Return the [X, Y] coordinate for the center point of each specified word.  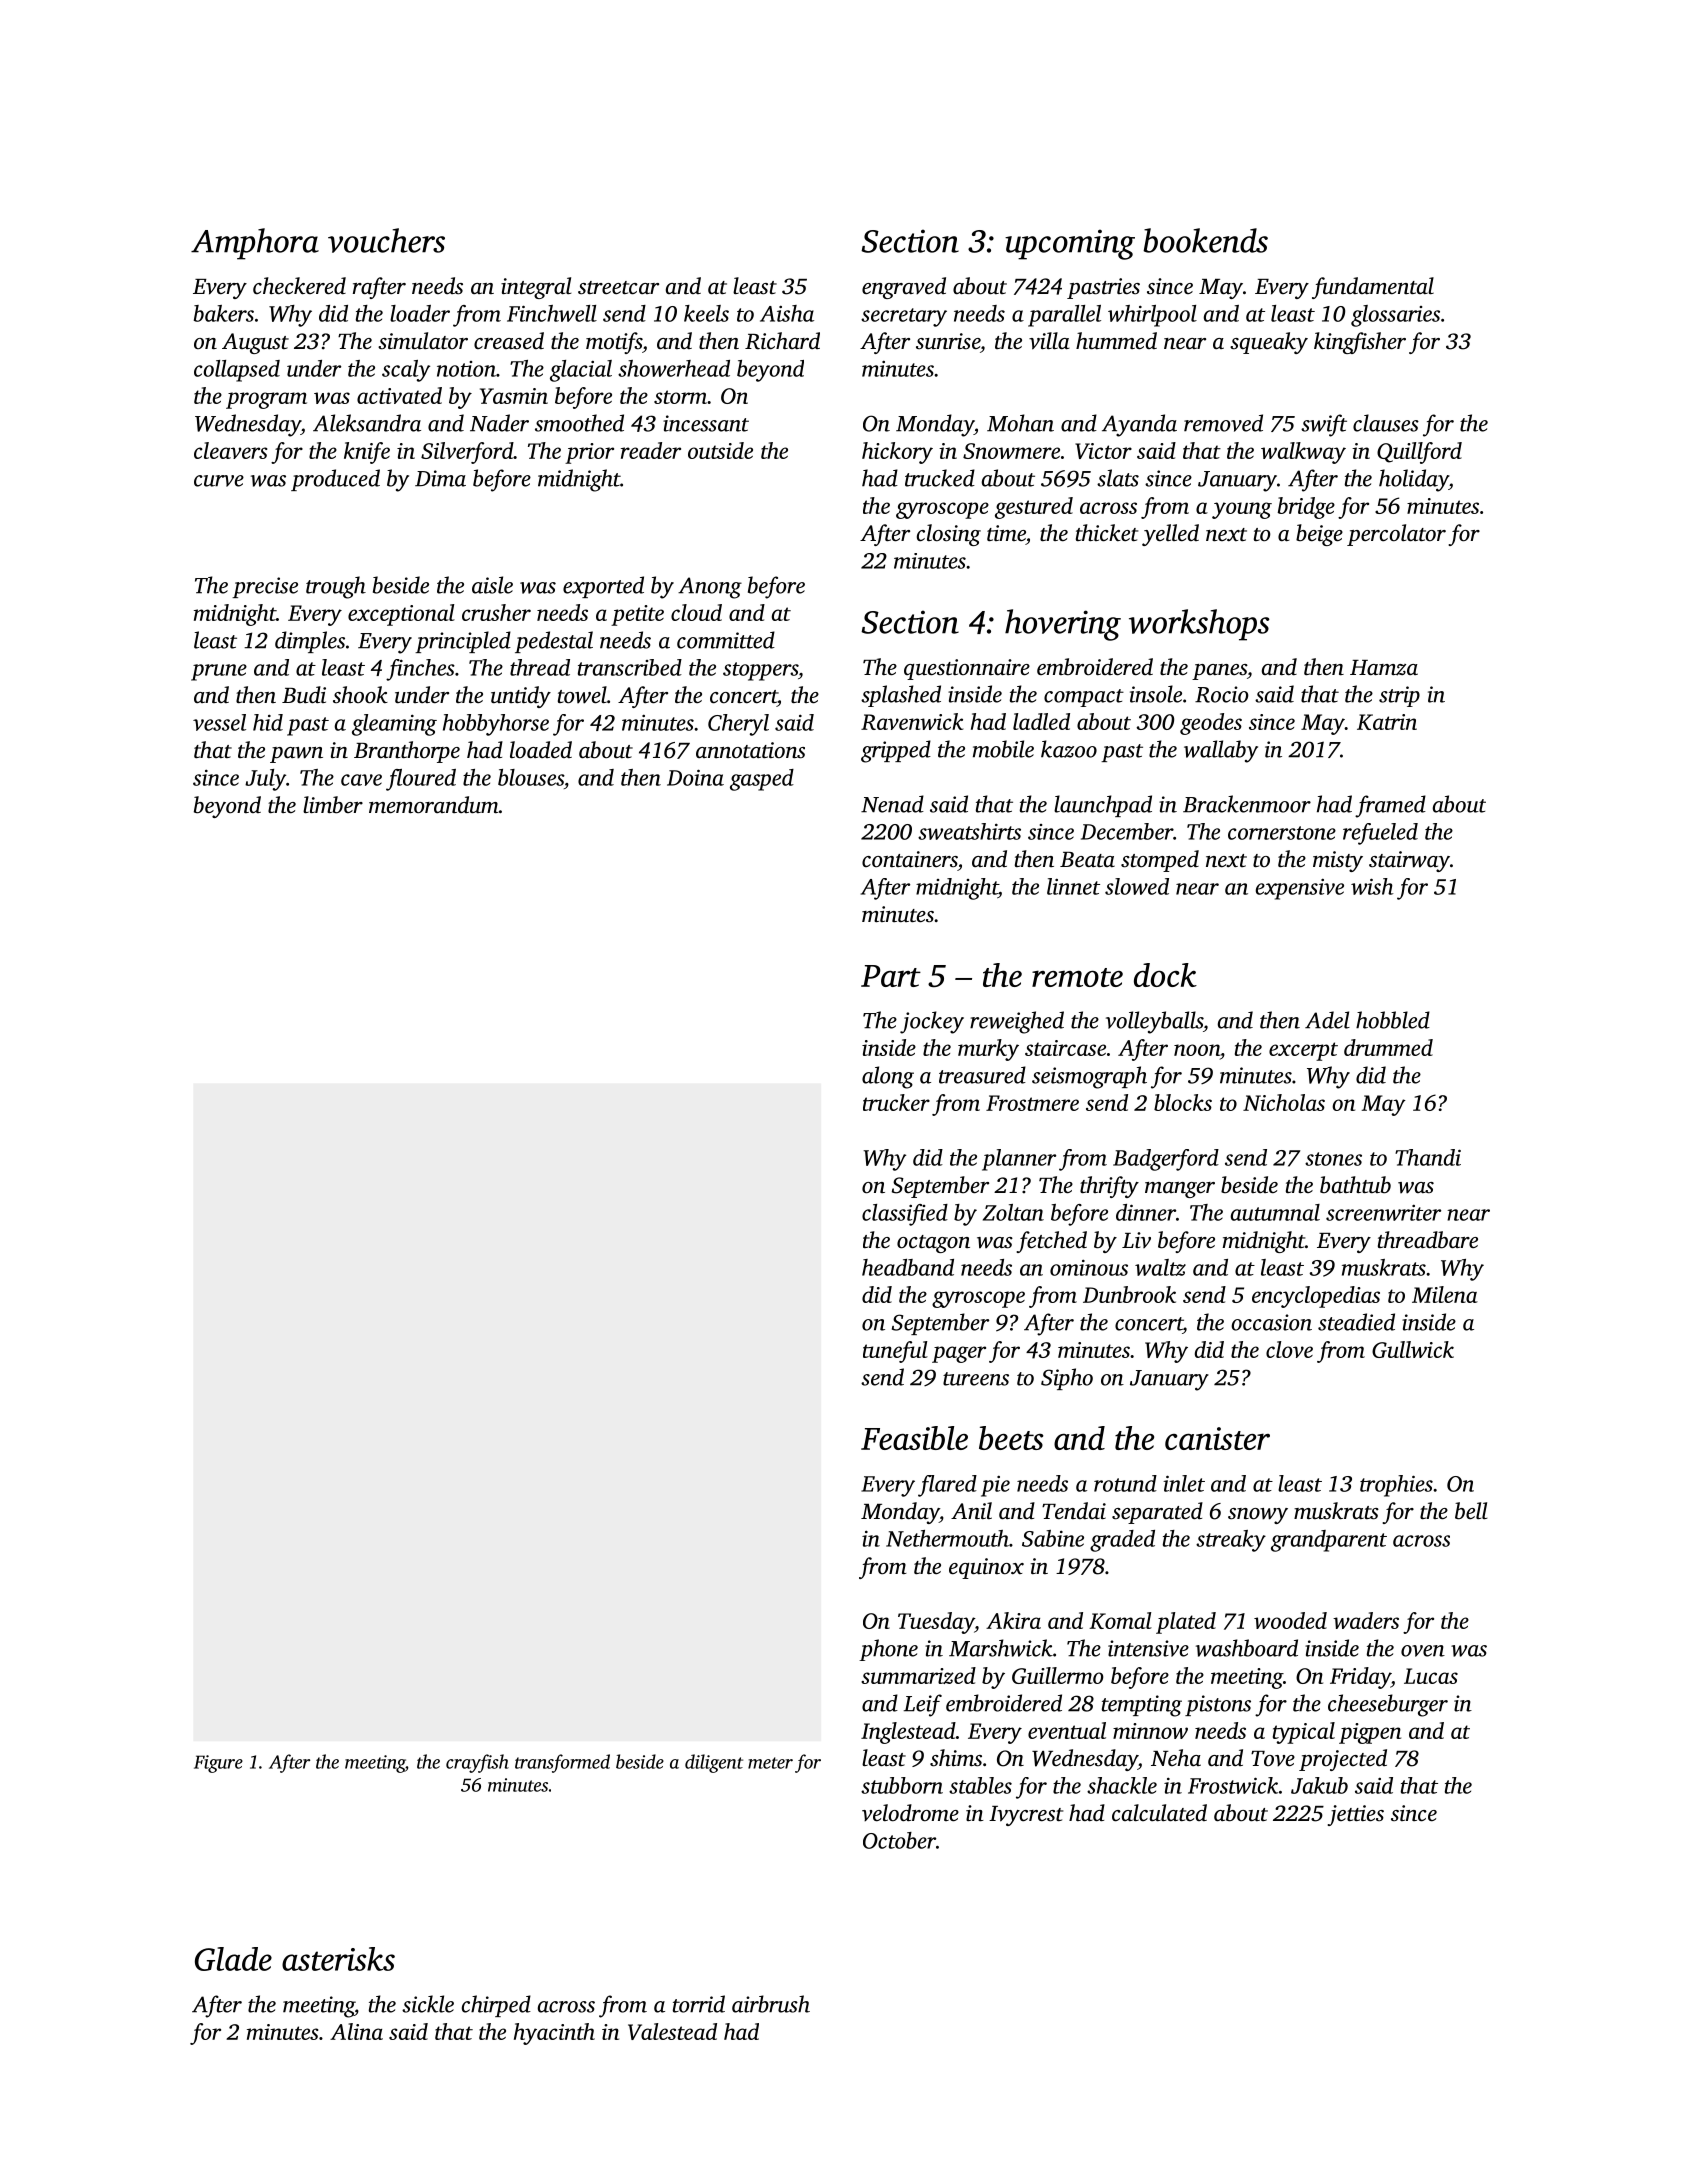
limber [333, 805]
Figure [218, 1764]
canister [1217, 1438]
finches [420, 670]
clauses [1386, 423]
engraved [904, 288]
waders [1366, 1620]
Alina [356, 2031]
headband [908, 1267]
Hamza [1384, 668]
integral [536, 288]
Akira [1013, 1620]
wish [1372, 886]
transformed [562, 1763]
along [888, 1077]
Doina [695, 777]
